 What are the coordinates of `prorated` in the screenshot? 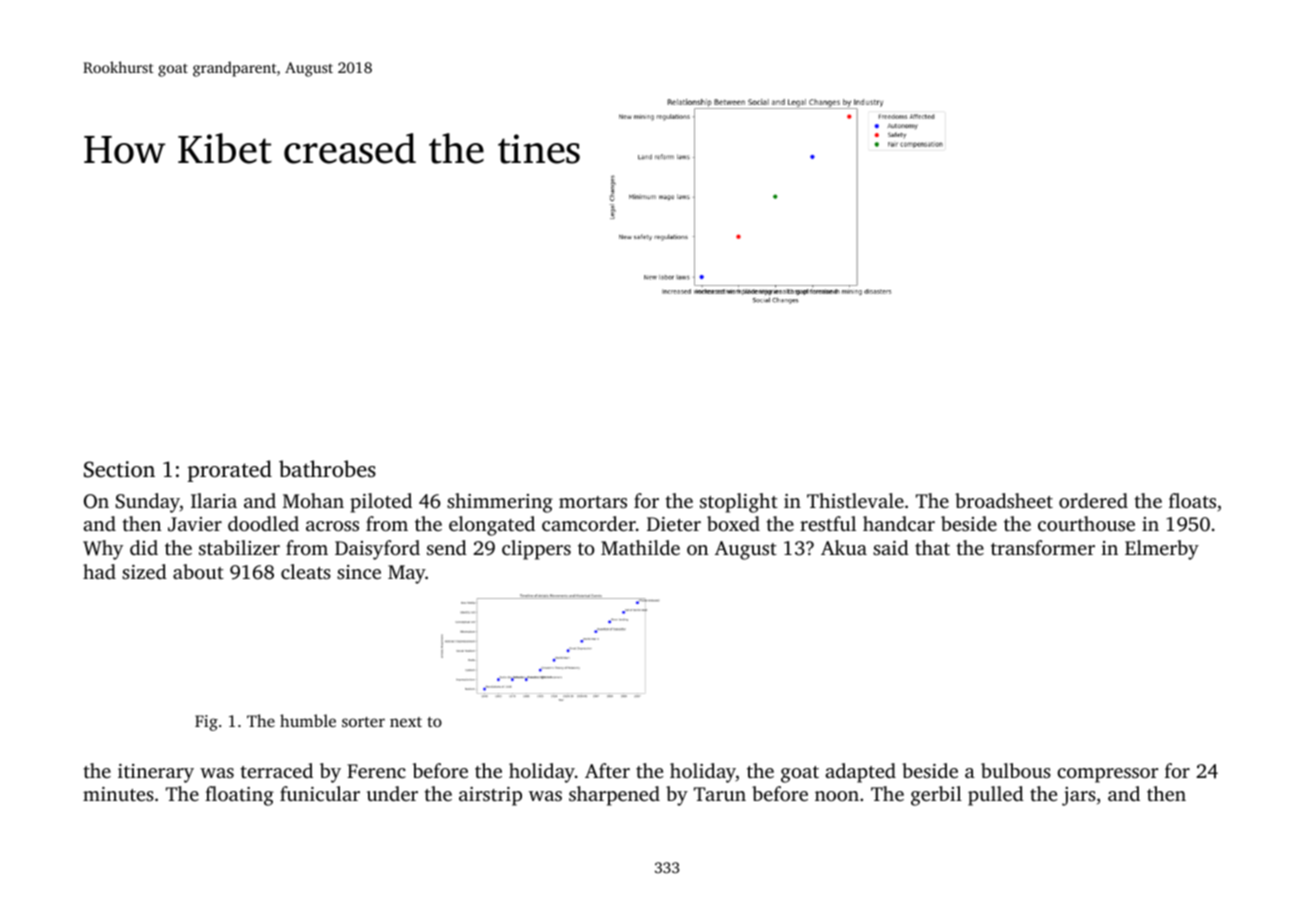 It's located at (230, 471).
